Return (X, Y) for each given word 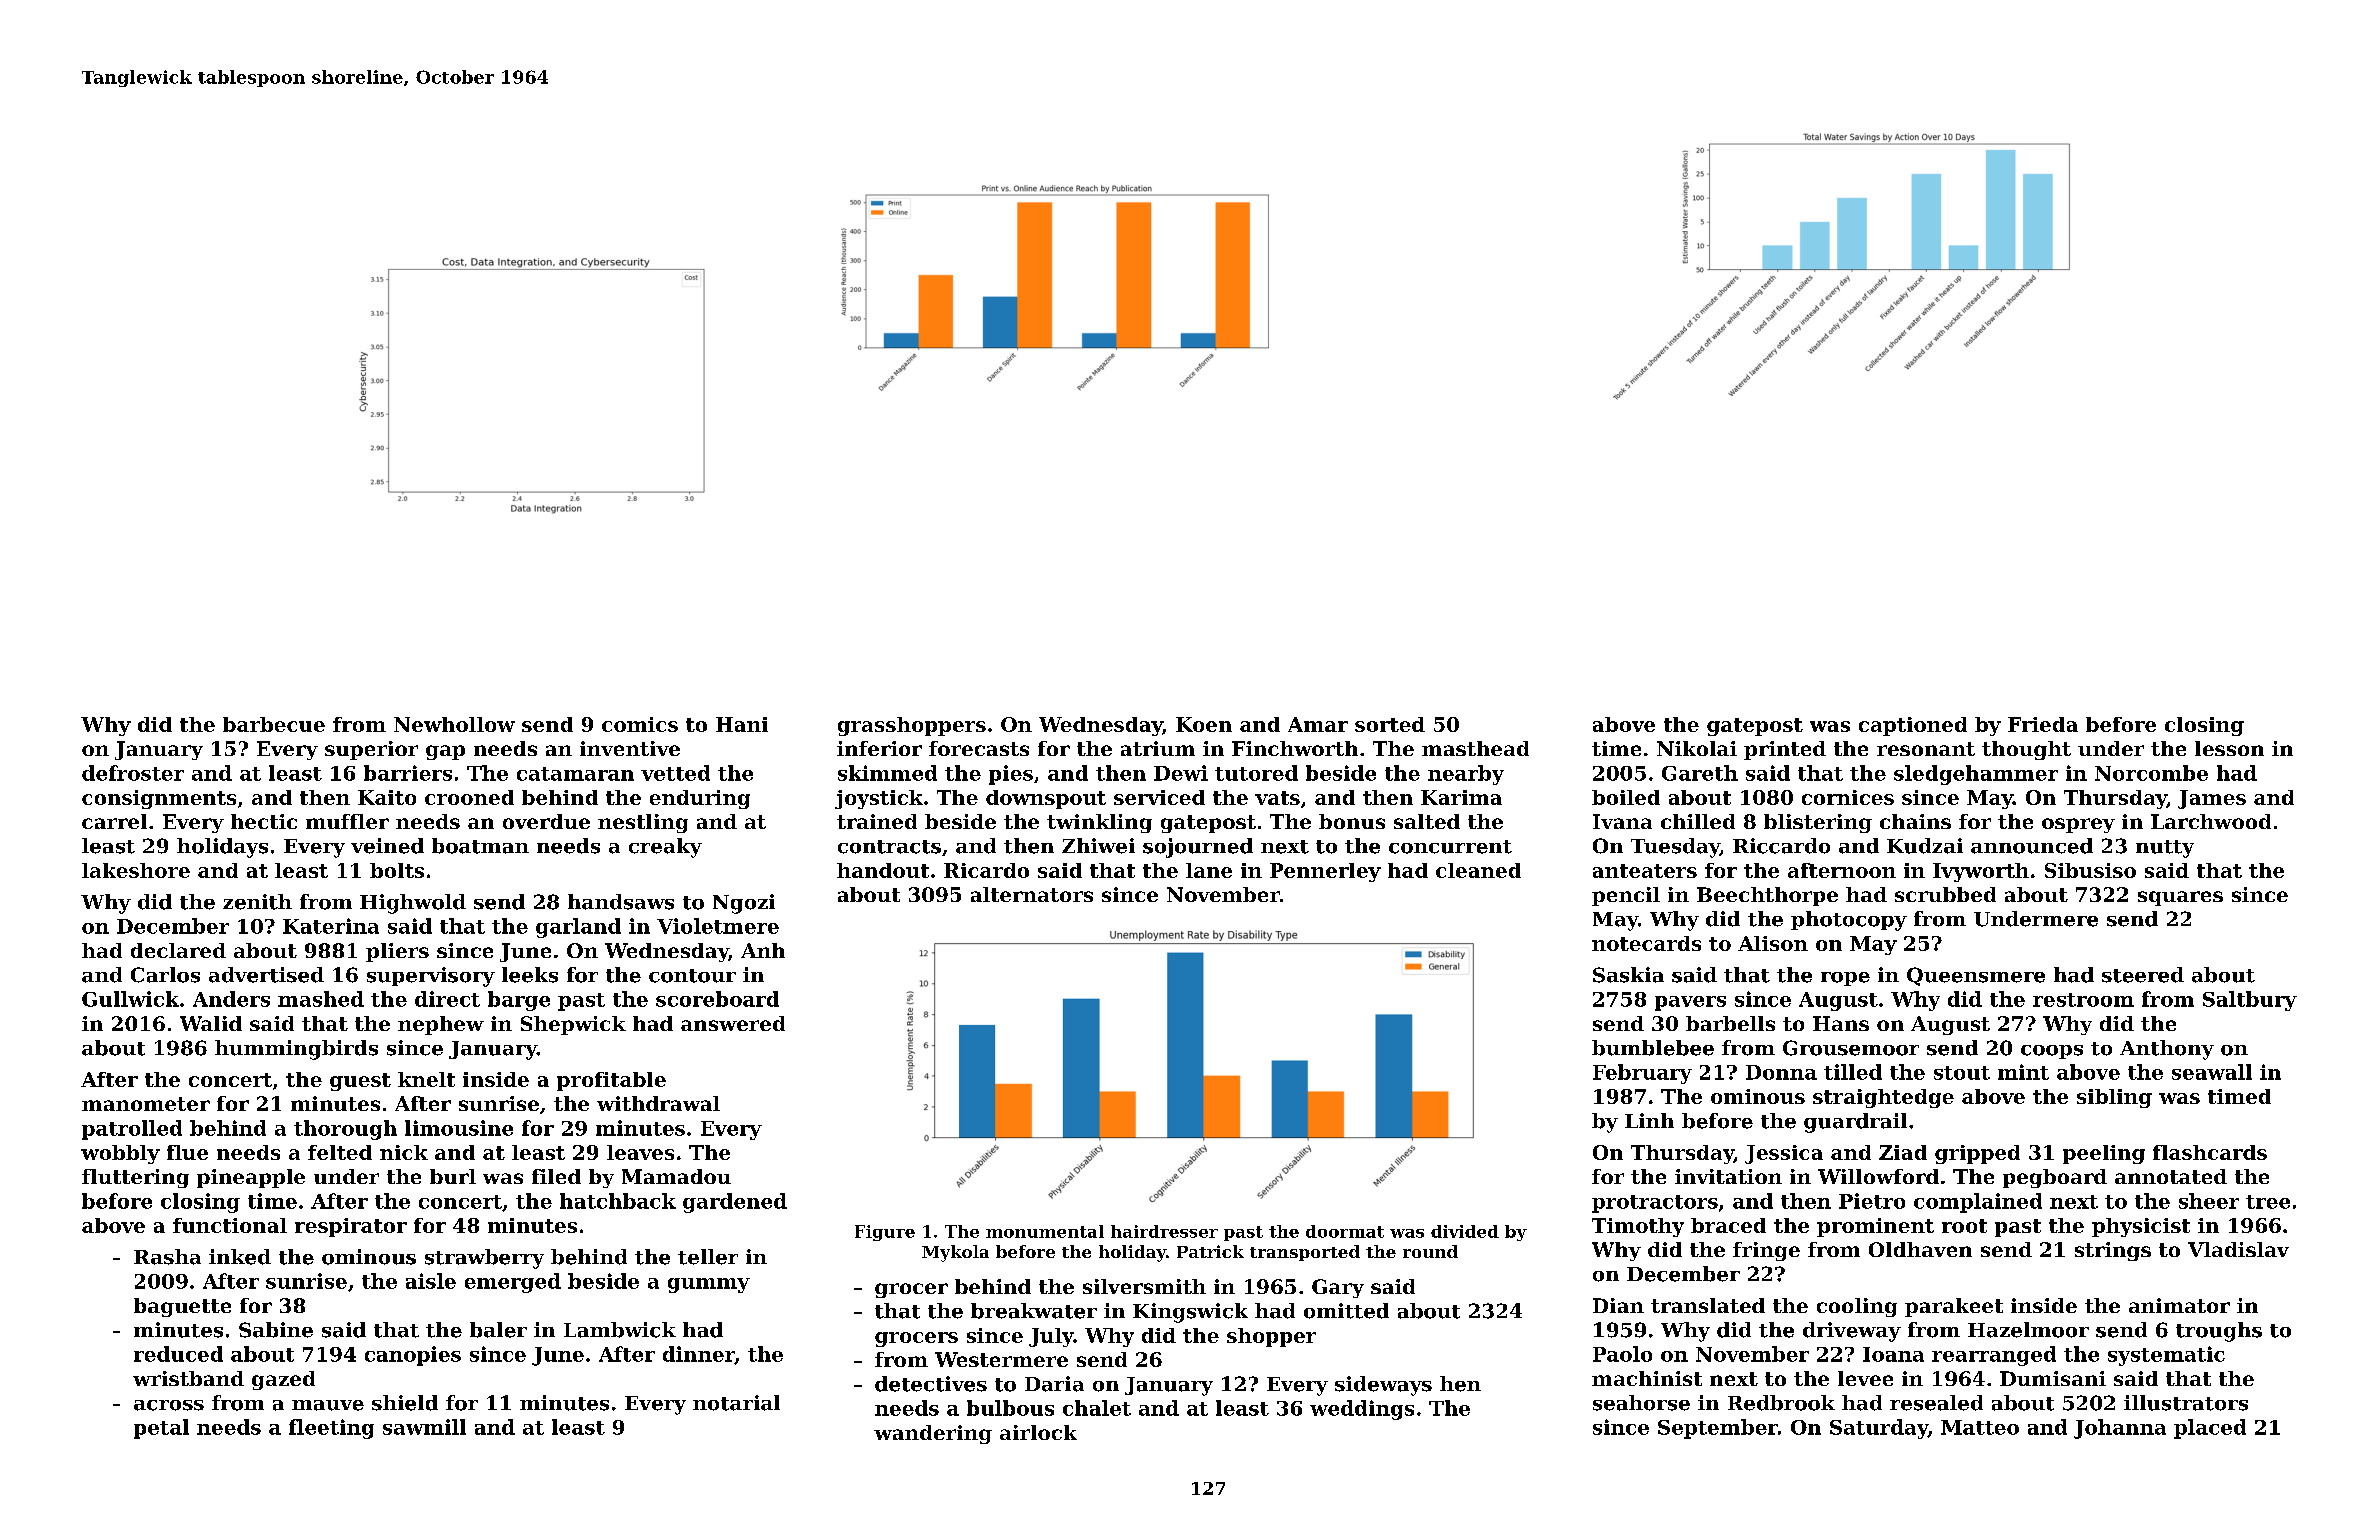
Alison (1773, 943)
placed (2210, 1429)
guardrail (1855, 1123)
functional (230, 1225)
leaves (640, 1152)
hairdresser (1164, 1231)
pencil (1626, 896)
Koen (1204, 724)
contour (692, 976)
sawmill (424, 1427)
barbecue (274, 724)
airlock (1038, 1432)
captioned (1913, 726)
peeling (2104, 1154)
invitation (1728, 1176)
